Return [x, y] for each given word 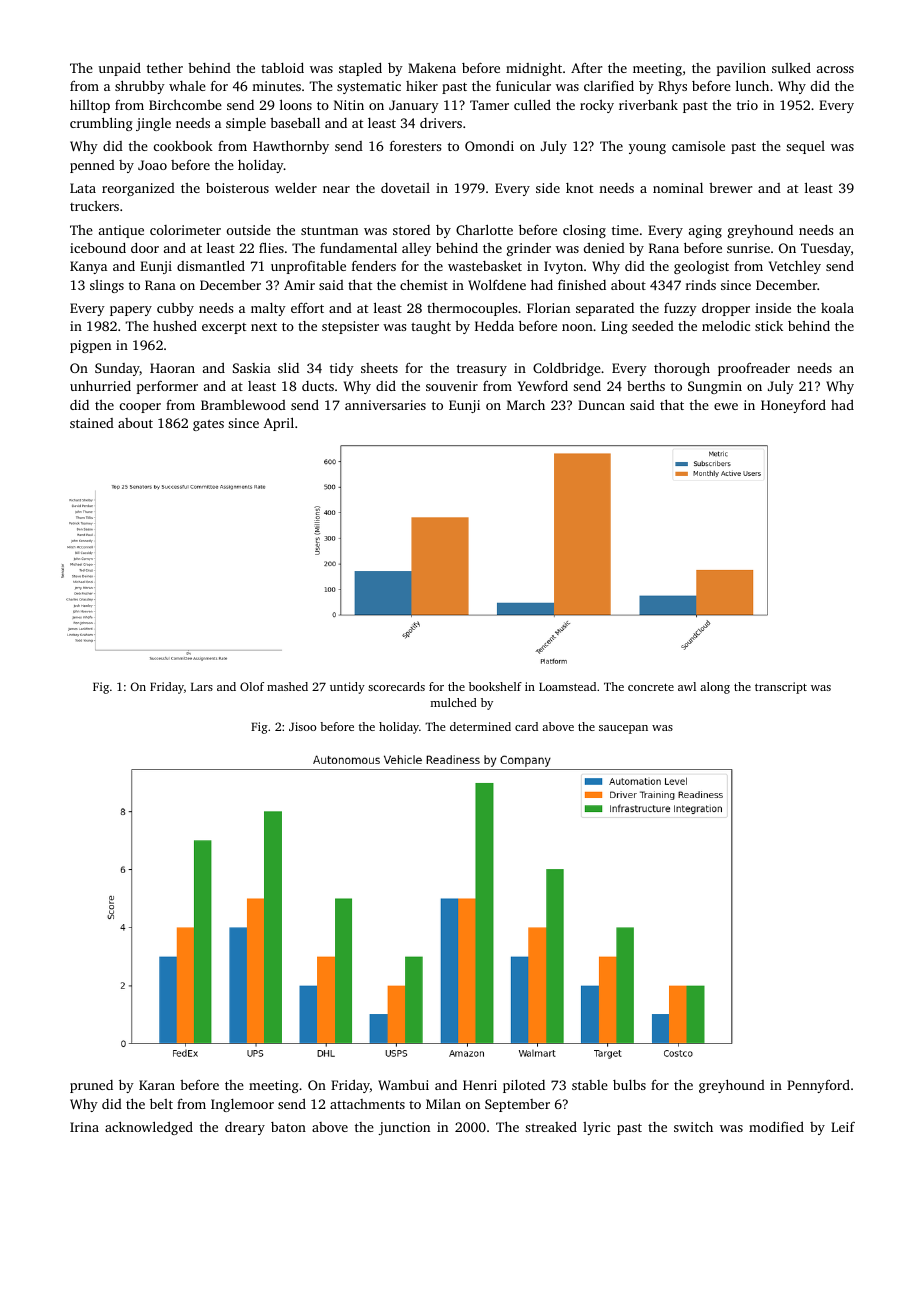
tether [165, 67]
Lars [202, 686]
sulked [791, 68]
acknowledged [149, 1128]
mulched [453, 702]
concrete [651, 687]
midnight [534, 69]
